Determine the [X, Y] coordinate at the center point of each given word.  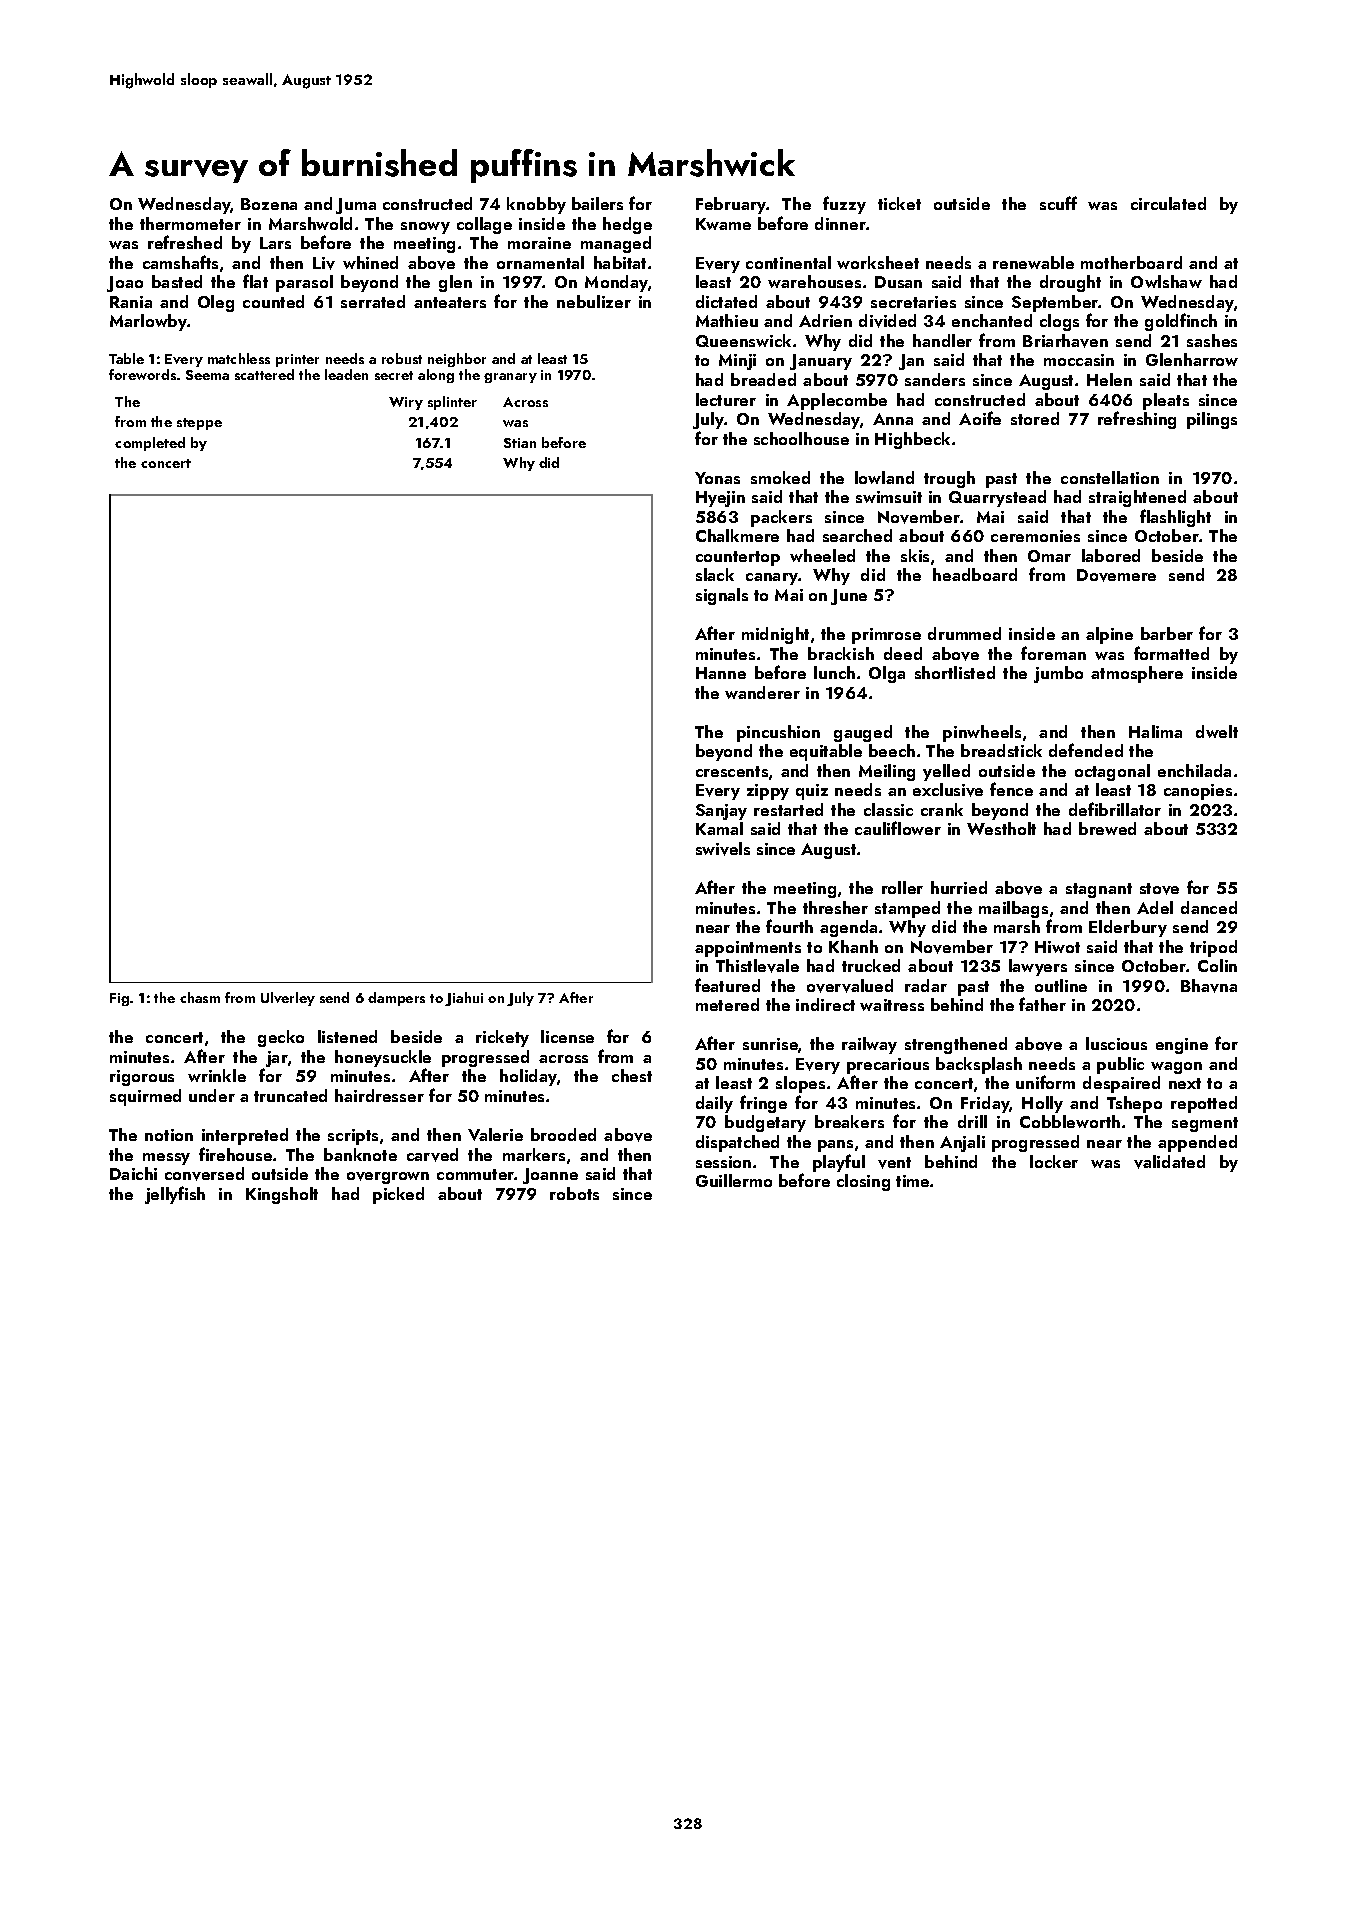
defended [1086, 750]
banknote [360, 1154]
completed [150, 444]
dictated [726, 301]
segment [1205, 1124]
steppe [199, 424]
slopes [800, 1084]
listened [347, 1036]
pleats [1166, 401]
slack [715, 574]
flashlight [1175, 518]
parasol [304, 283]
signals [722, 596]
